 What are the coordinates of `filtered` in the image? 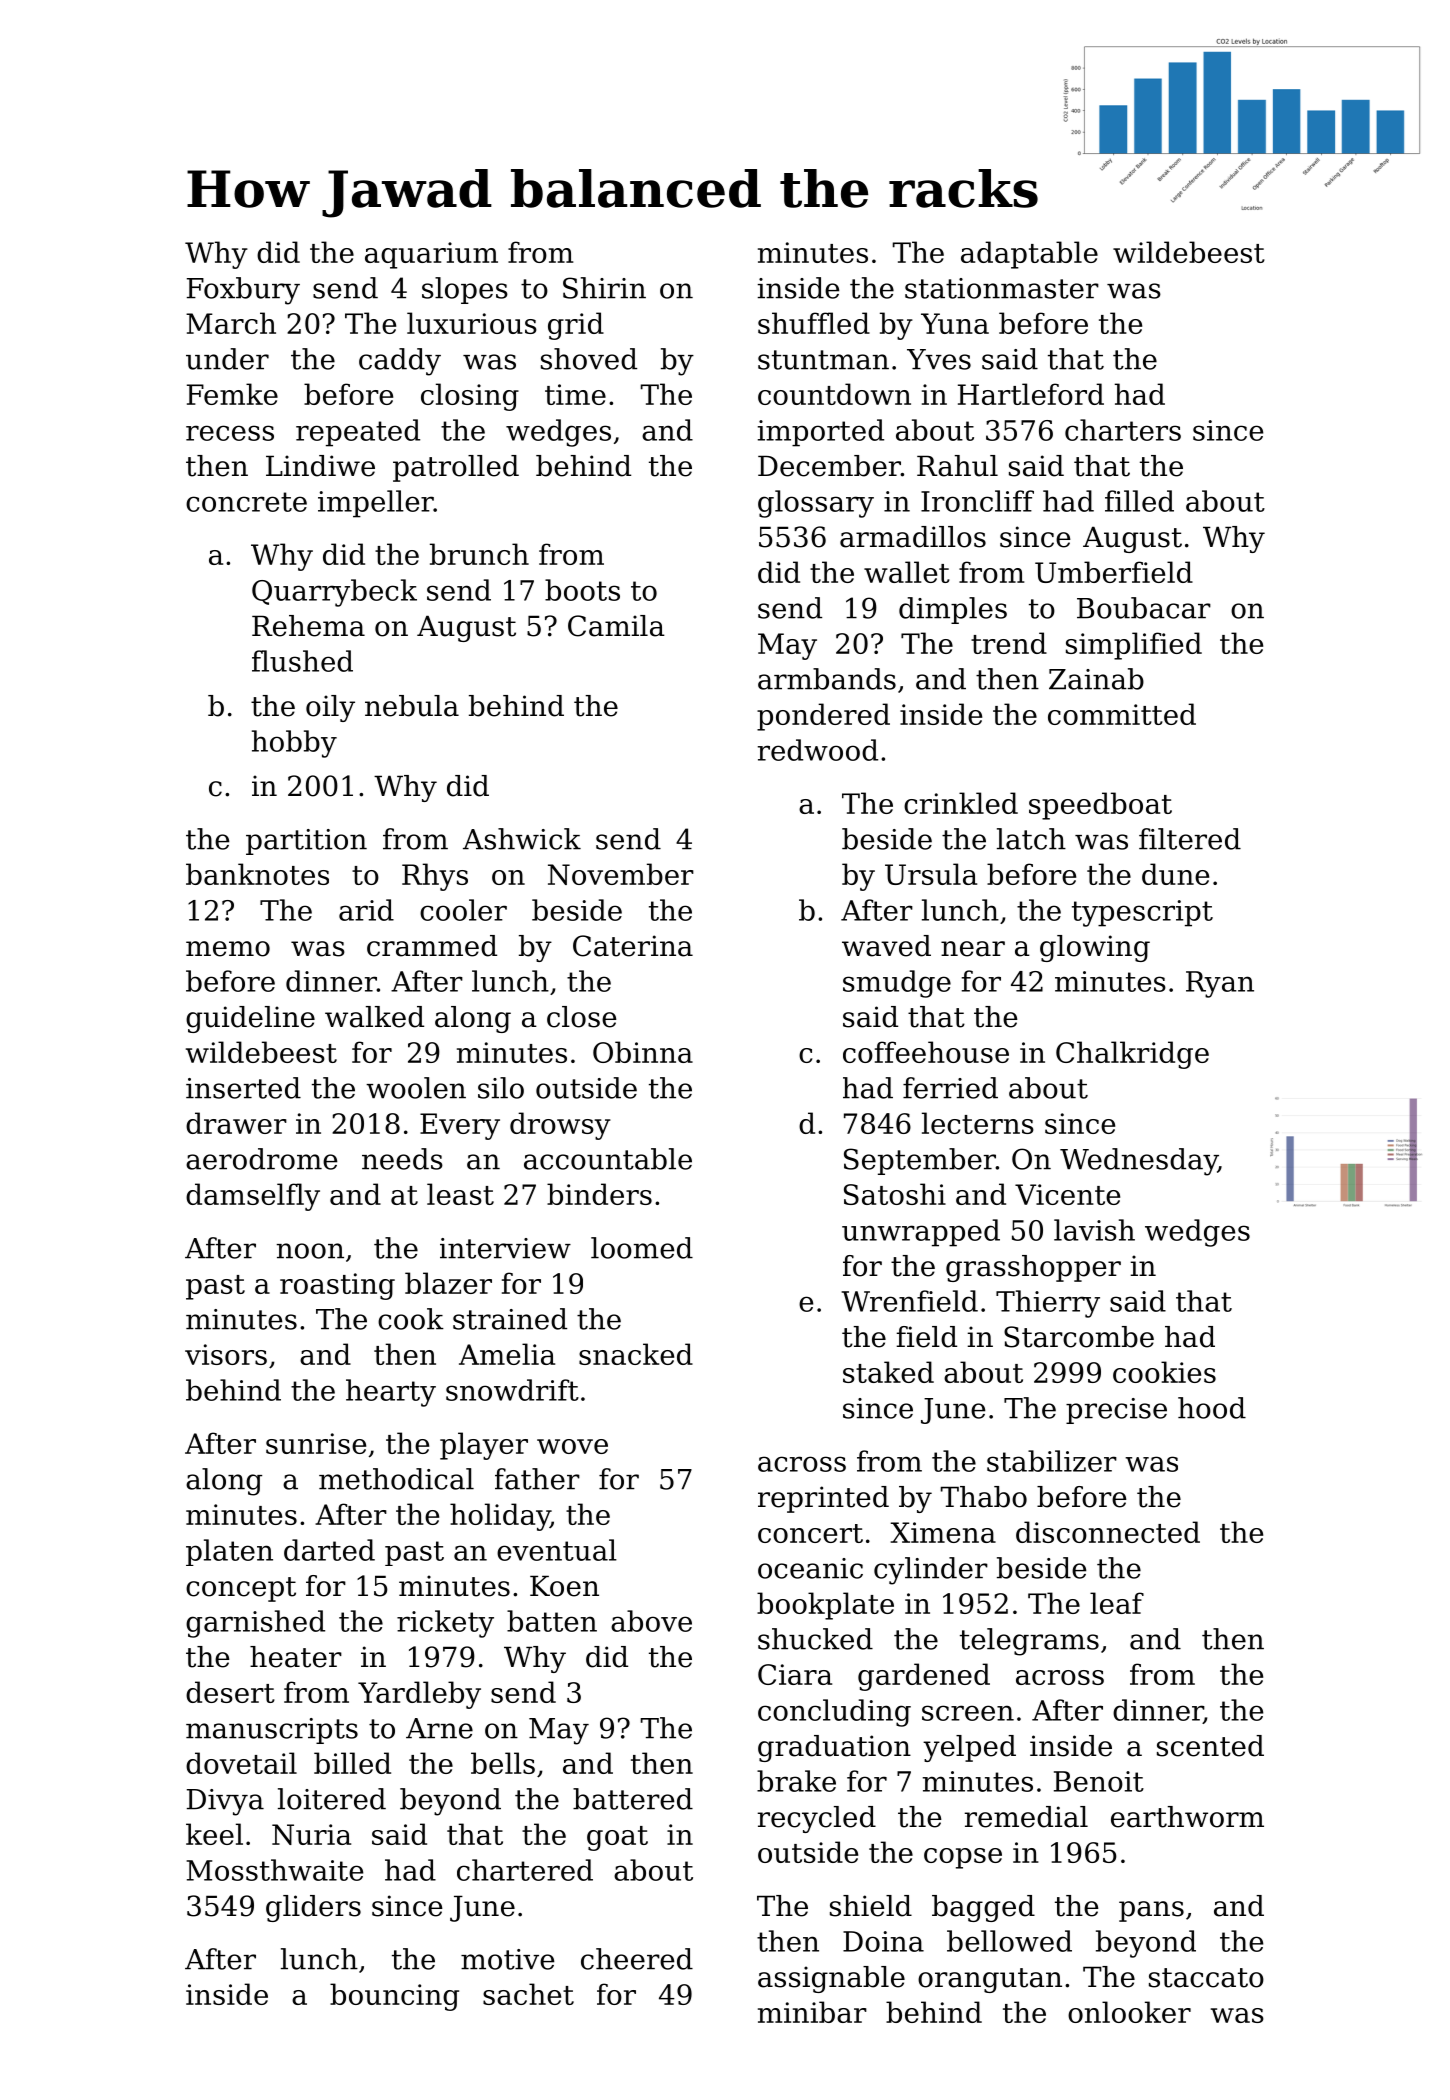 It's located at (1190, 839).
